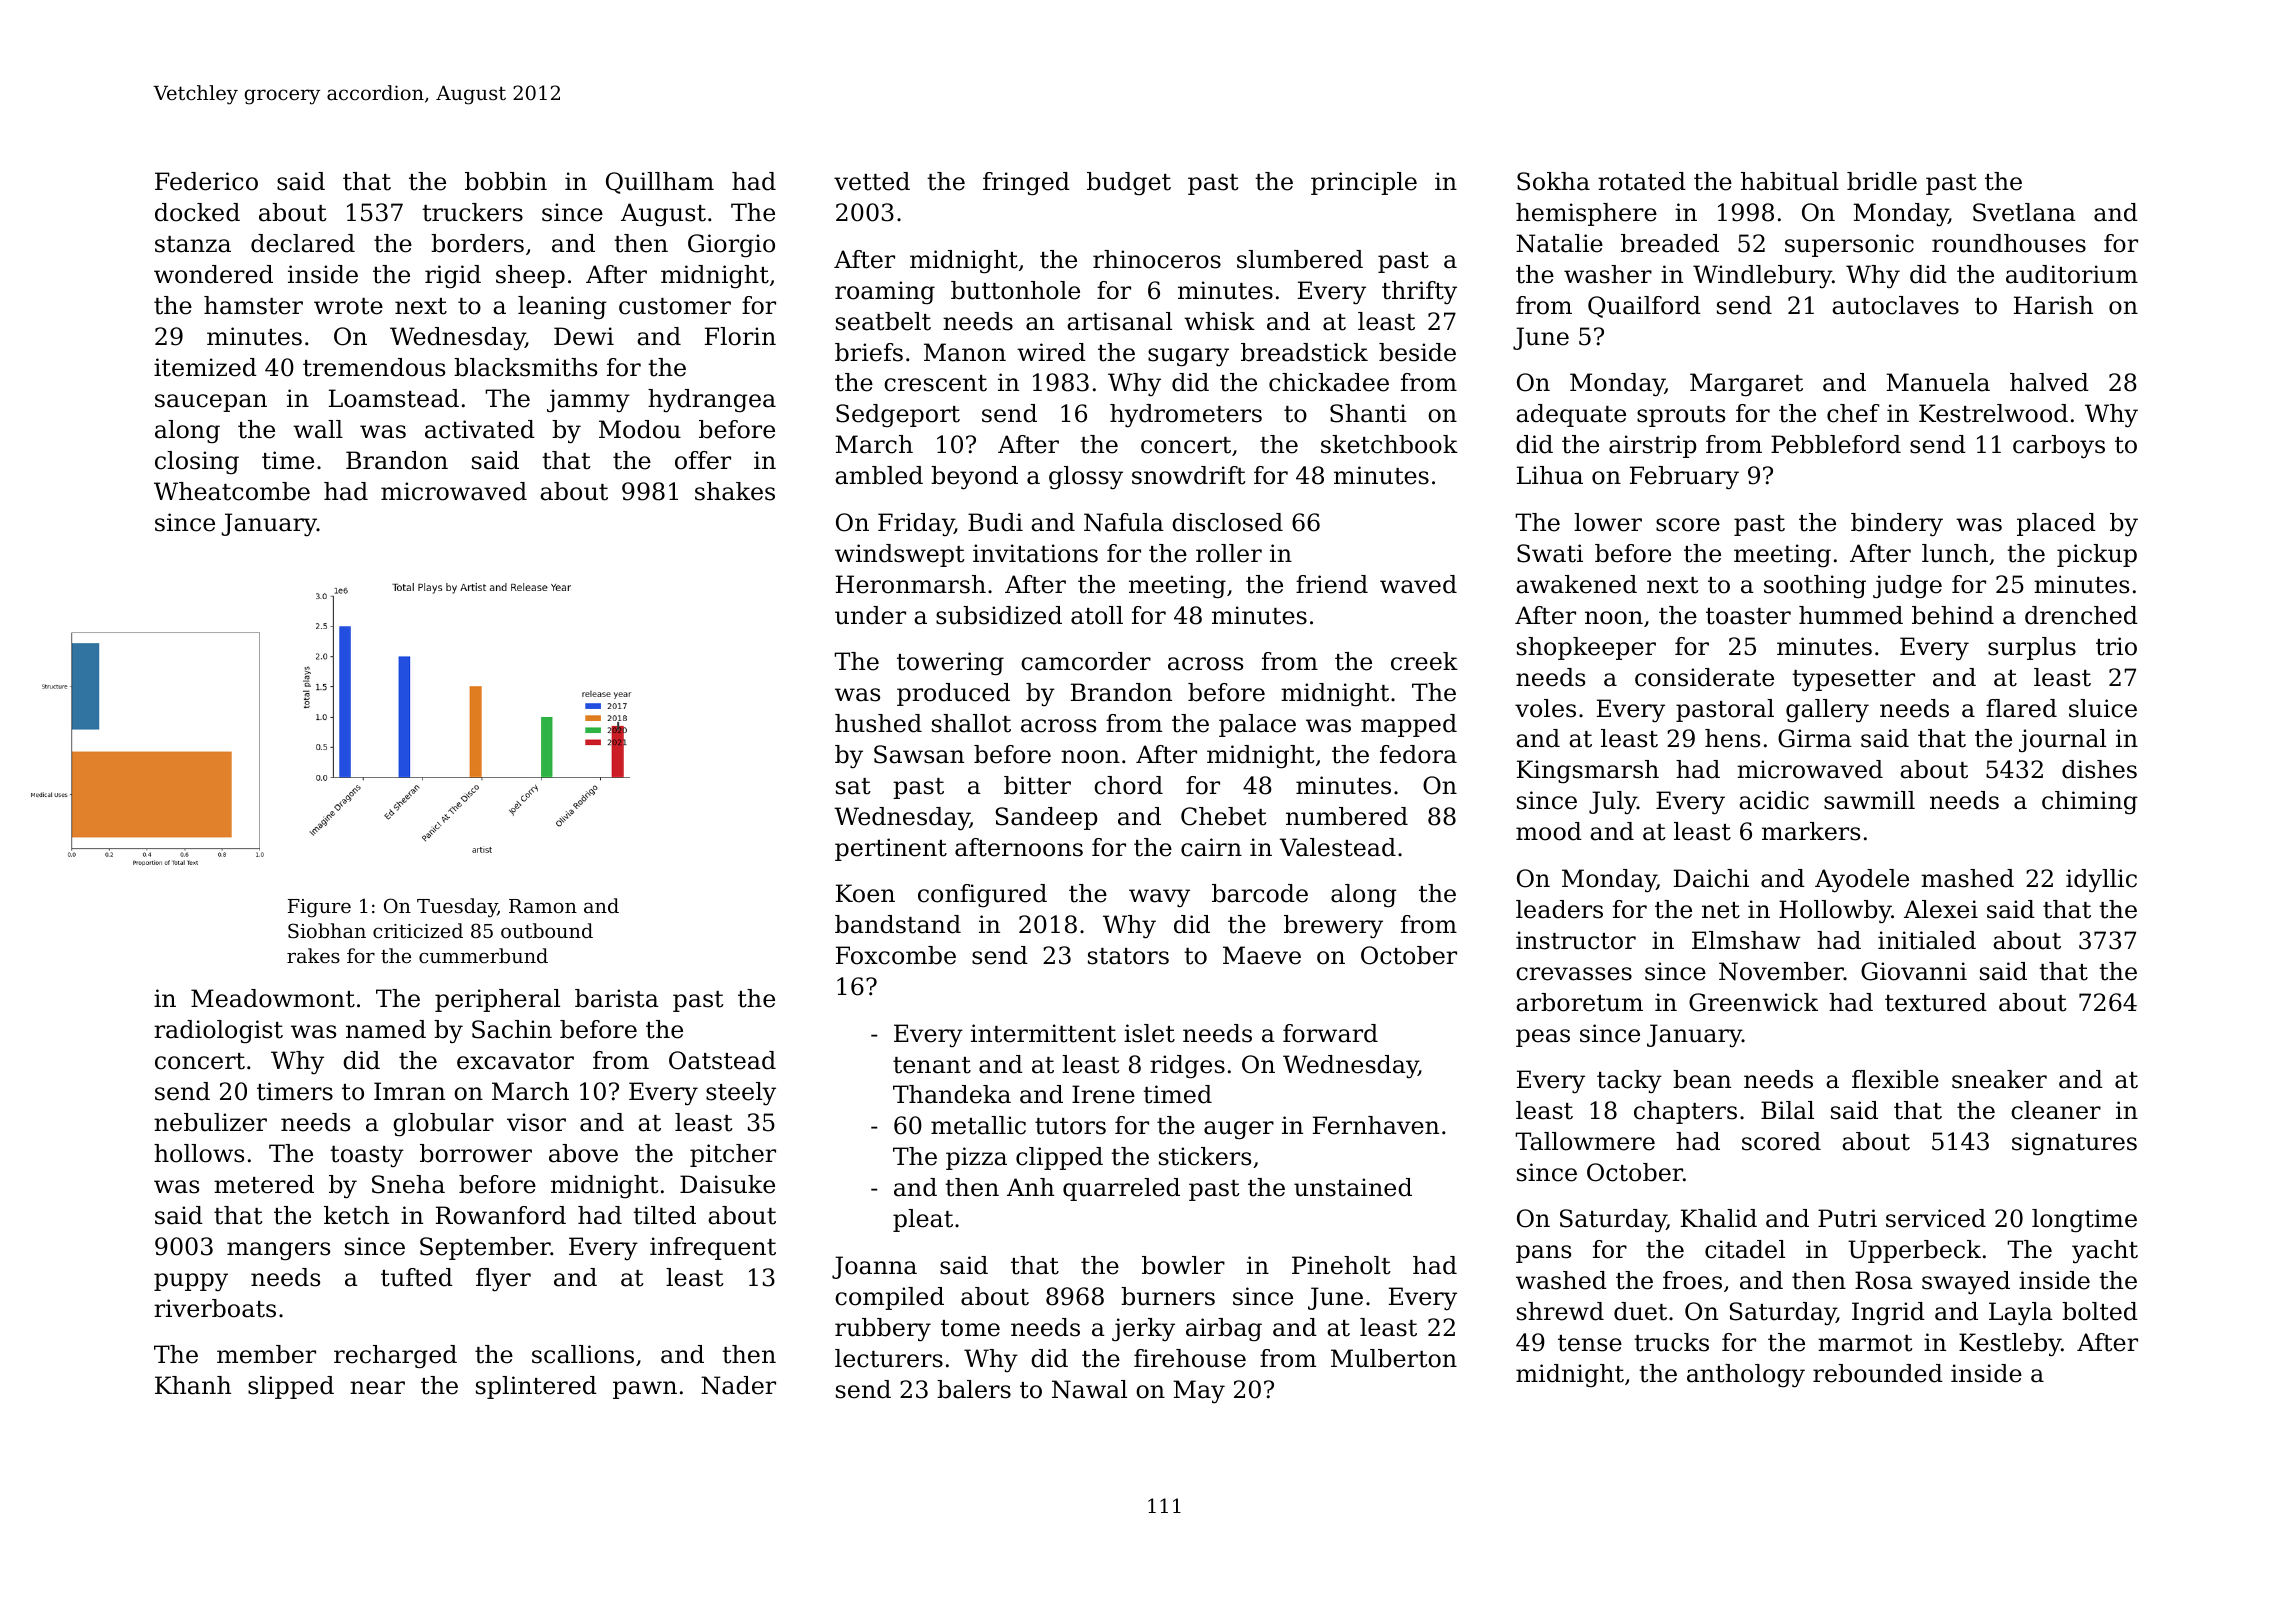 The height and width of the document is (1620, 2292). I want to click on vetted, so click(872, 181).
